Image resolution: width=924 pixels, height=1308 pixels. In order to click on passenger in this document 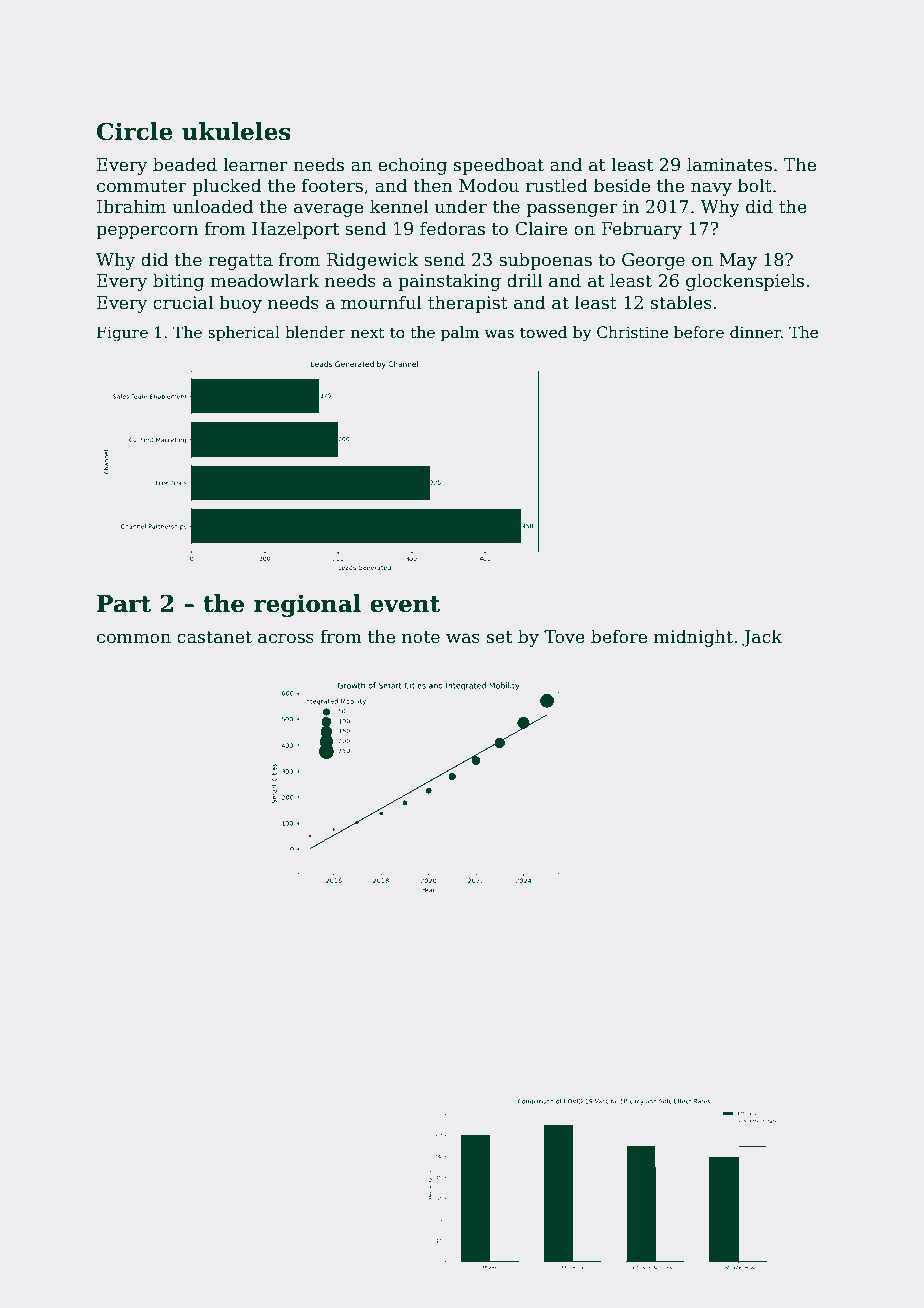, I will do `click(572, 210)`.
